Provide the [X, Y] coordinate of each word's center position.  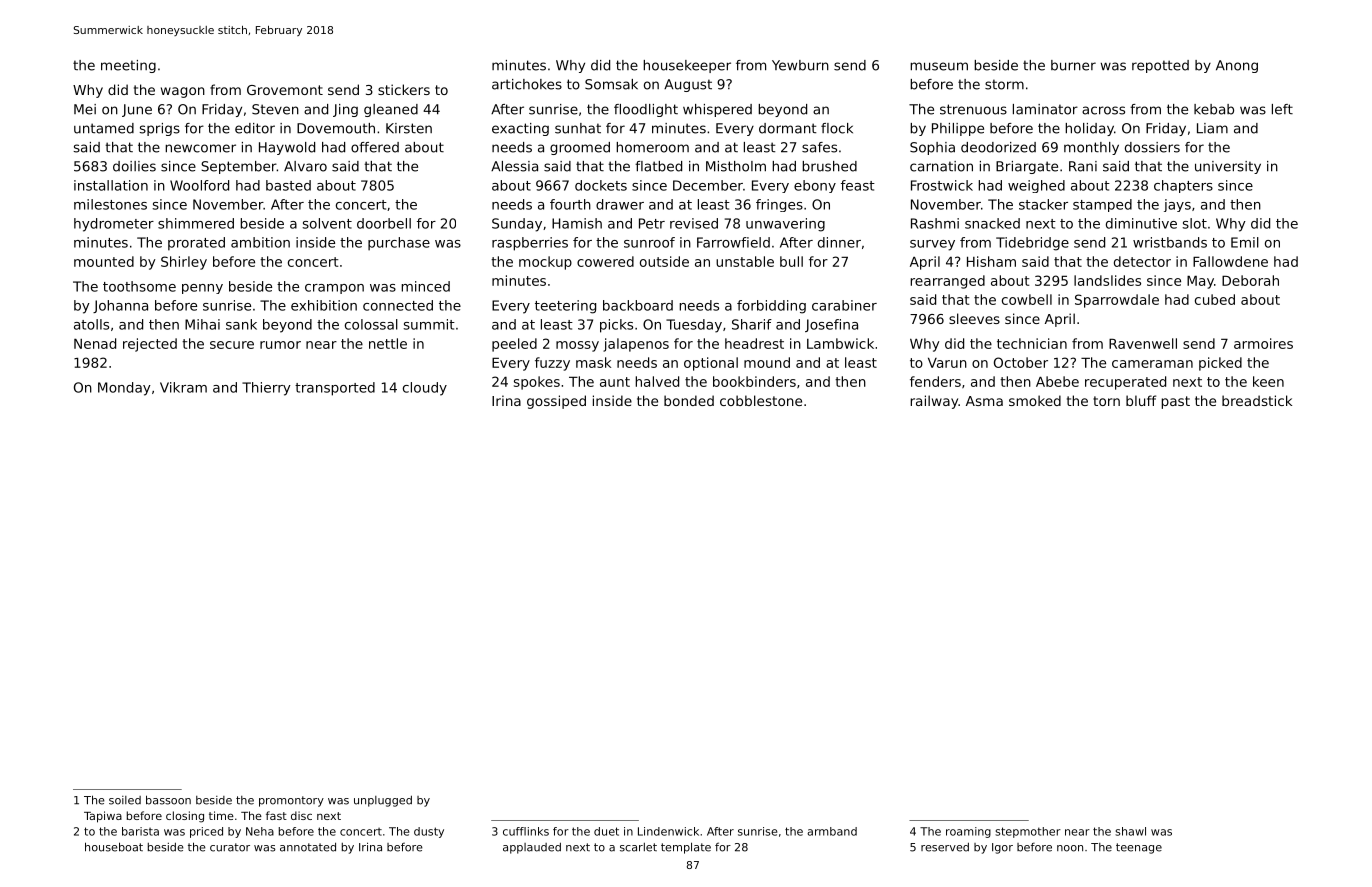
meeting [128, 66]
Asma [984, 401]
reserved [945, 847]
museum [939, 66]
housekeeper [687, 66]
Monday [124, 389]
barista [140, 831]
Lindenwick [668, 831]
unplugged [383, 801]
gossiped [556, 402]
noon [1070, 848]
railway [934, 402]
